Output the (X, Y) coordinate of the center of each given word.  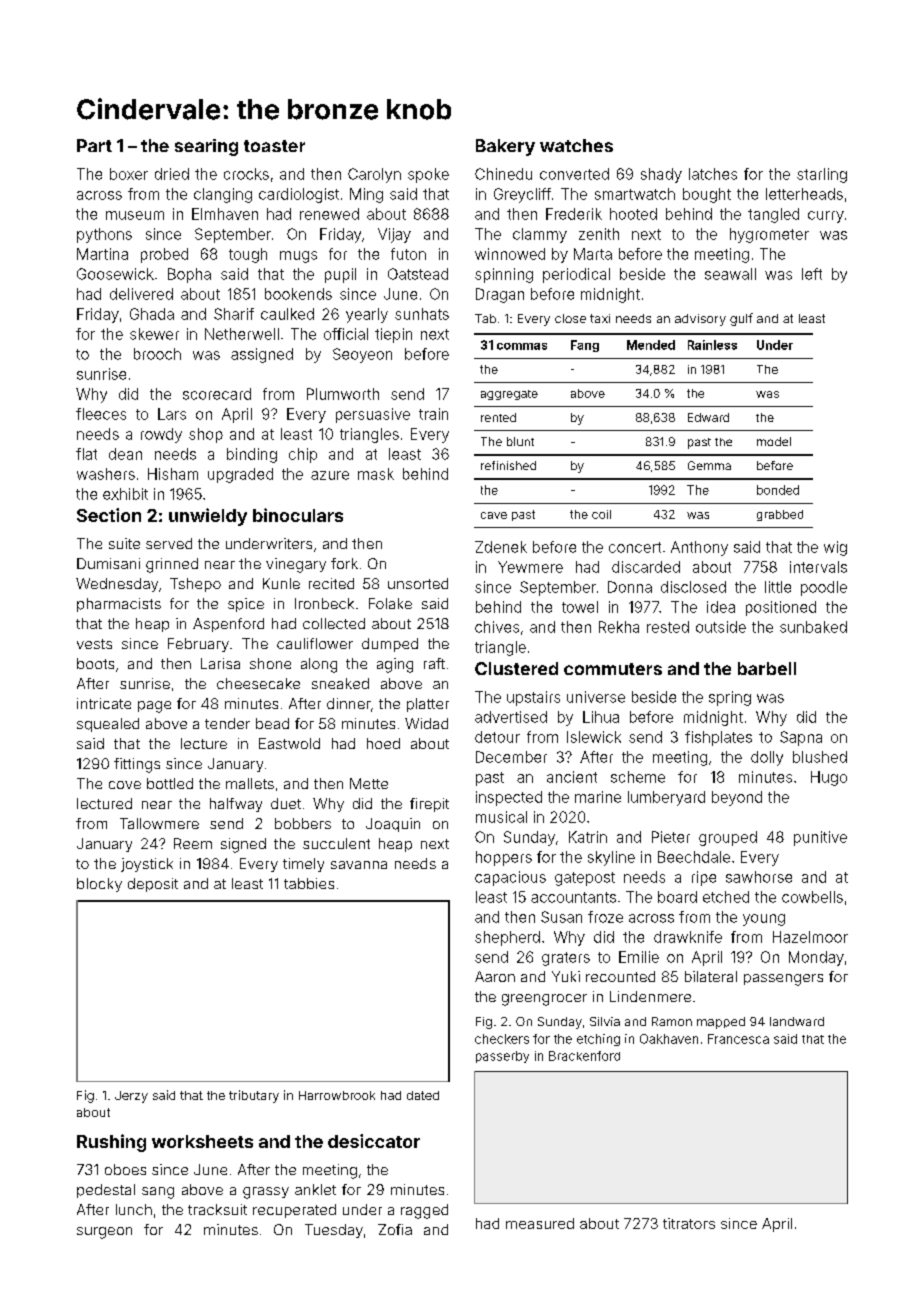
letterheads (804, 194)
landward (797, 1021)
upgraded (240, 475)
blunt (520, 441)
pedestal (106, 1191)
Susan (561, 917)
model (774, 441)
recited (331, 583)
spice (246, 605)
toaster (274, 146)
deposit (153, 885)
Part (94, 145)
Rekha (619, 627)
